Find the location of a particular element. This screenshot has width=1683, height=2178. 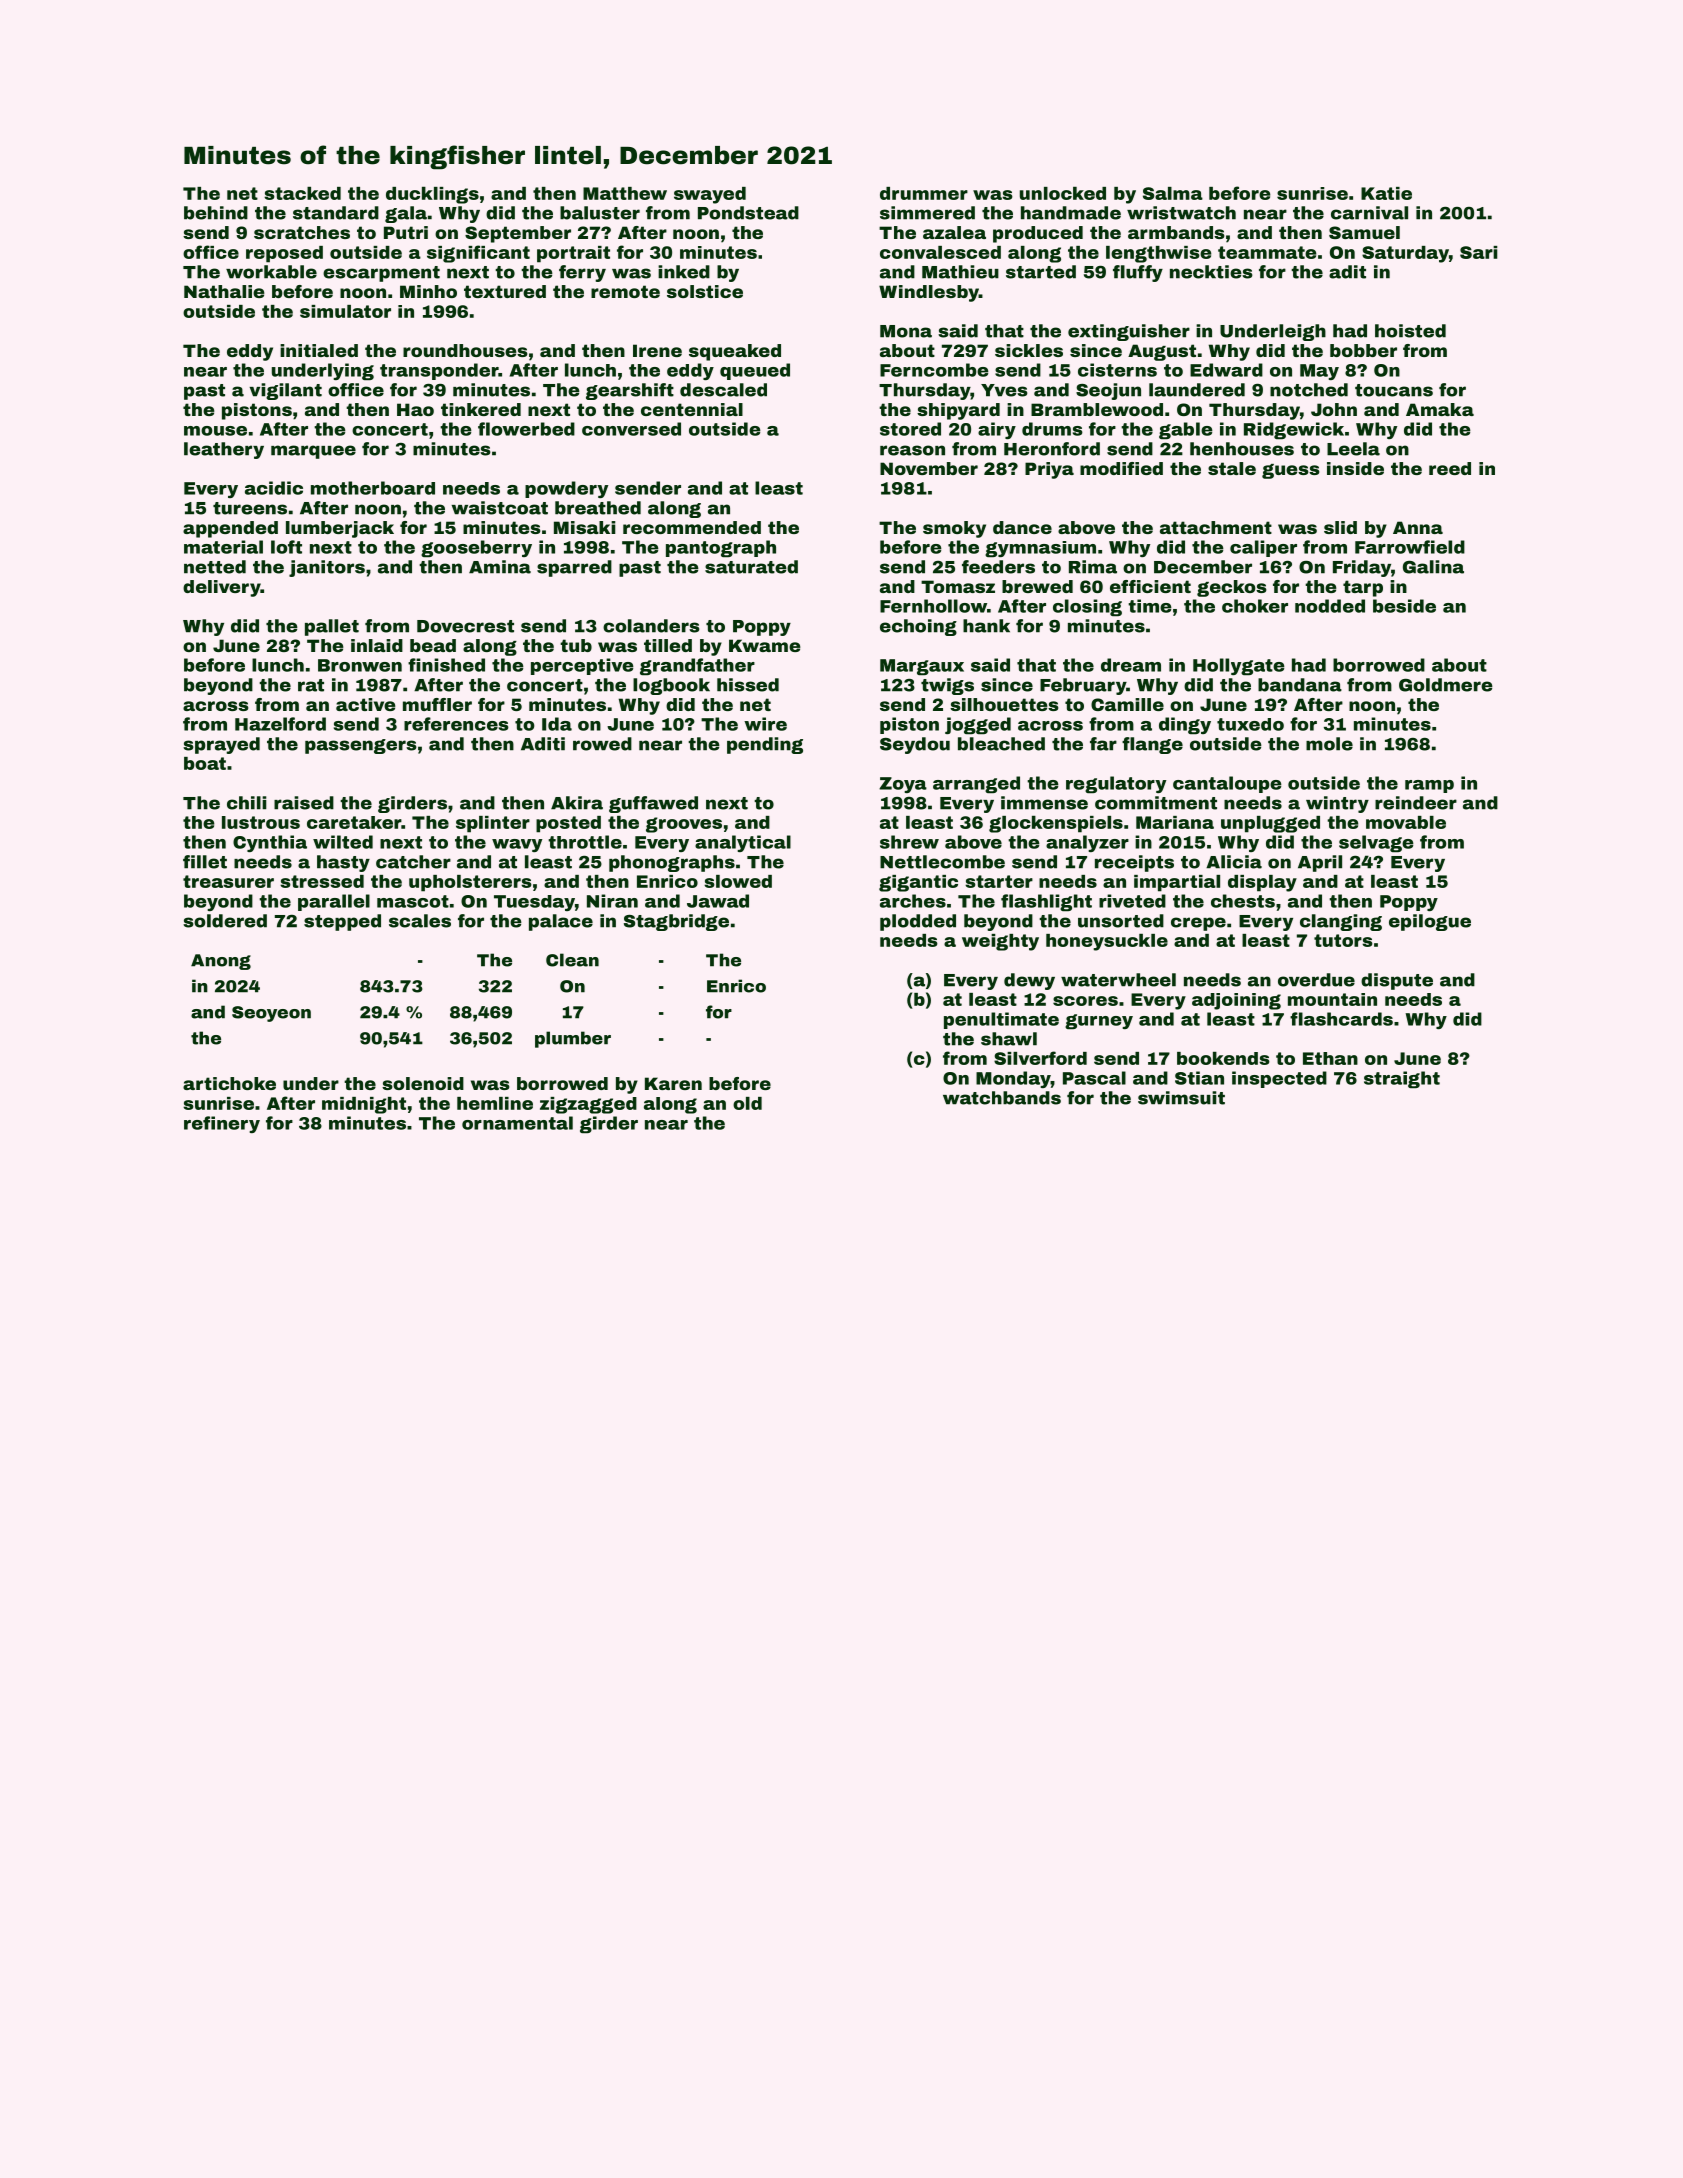

Edward is located at coordinates (1226, 370).
